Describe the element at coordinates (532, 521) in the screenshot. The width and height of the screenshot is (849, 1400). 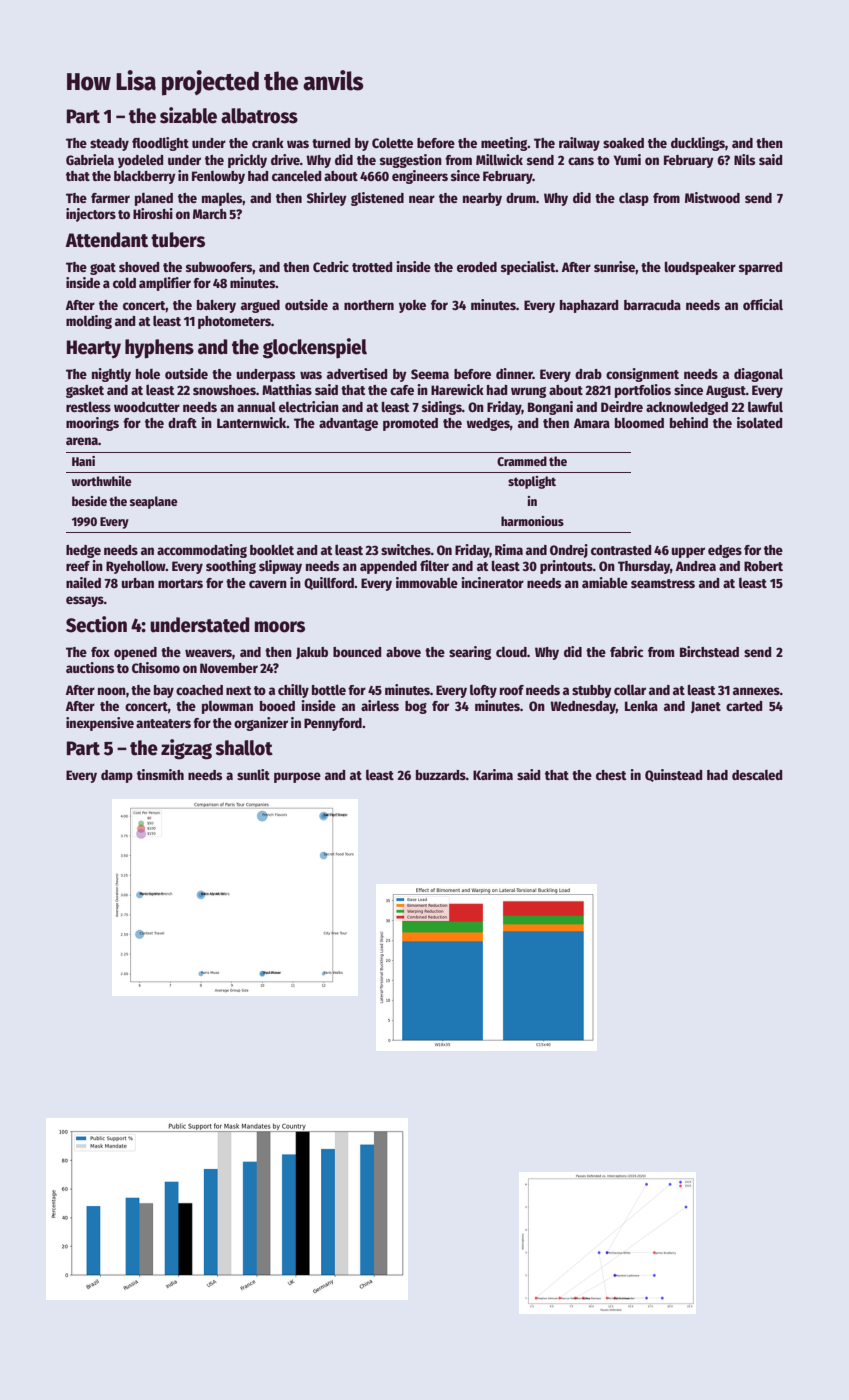
I see `harmonious` at that location.
